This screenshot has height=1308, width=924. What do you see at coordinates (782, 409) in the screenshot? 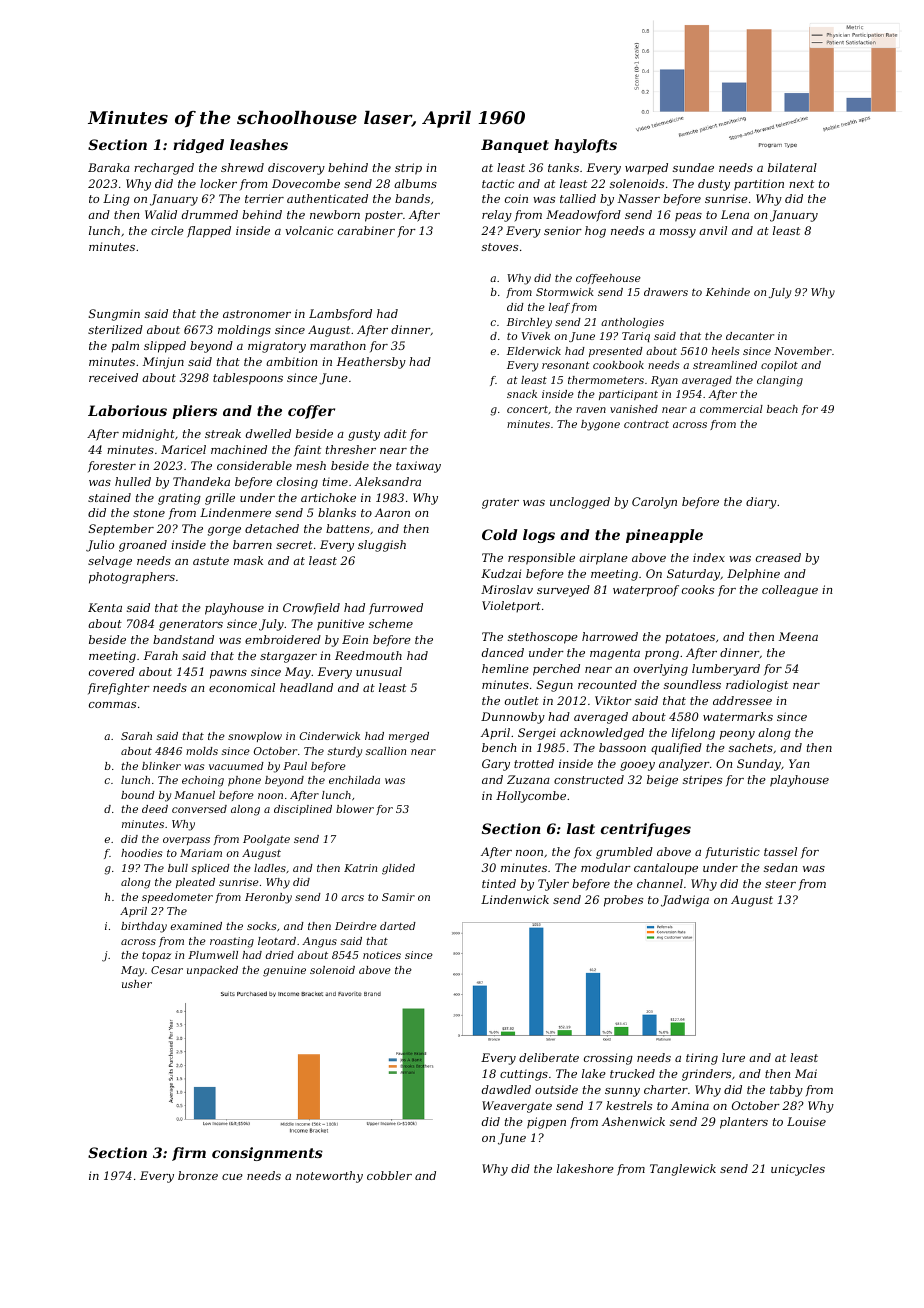
I see `beach` at bounding box center [782, 409].
